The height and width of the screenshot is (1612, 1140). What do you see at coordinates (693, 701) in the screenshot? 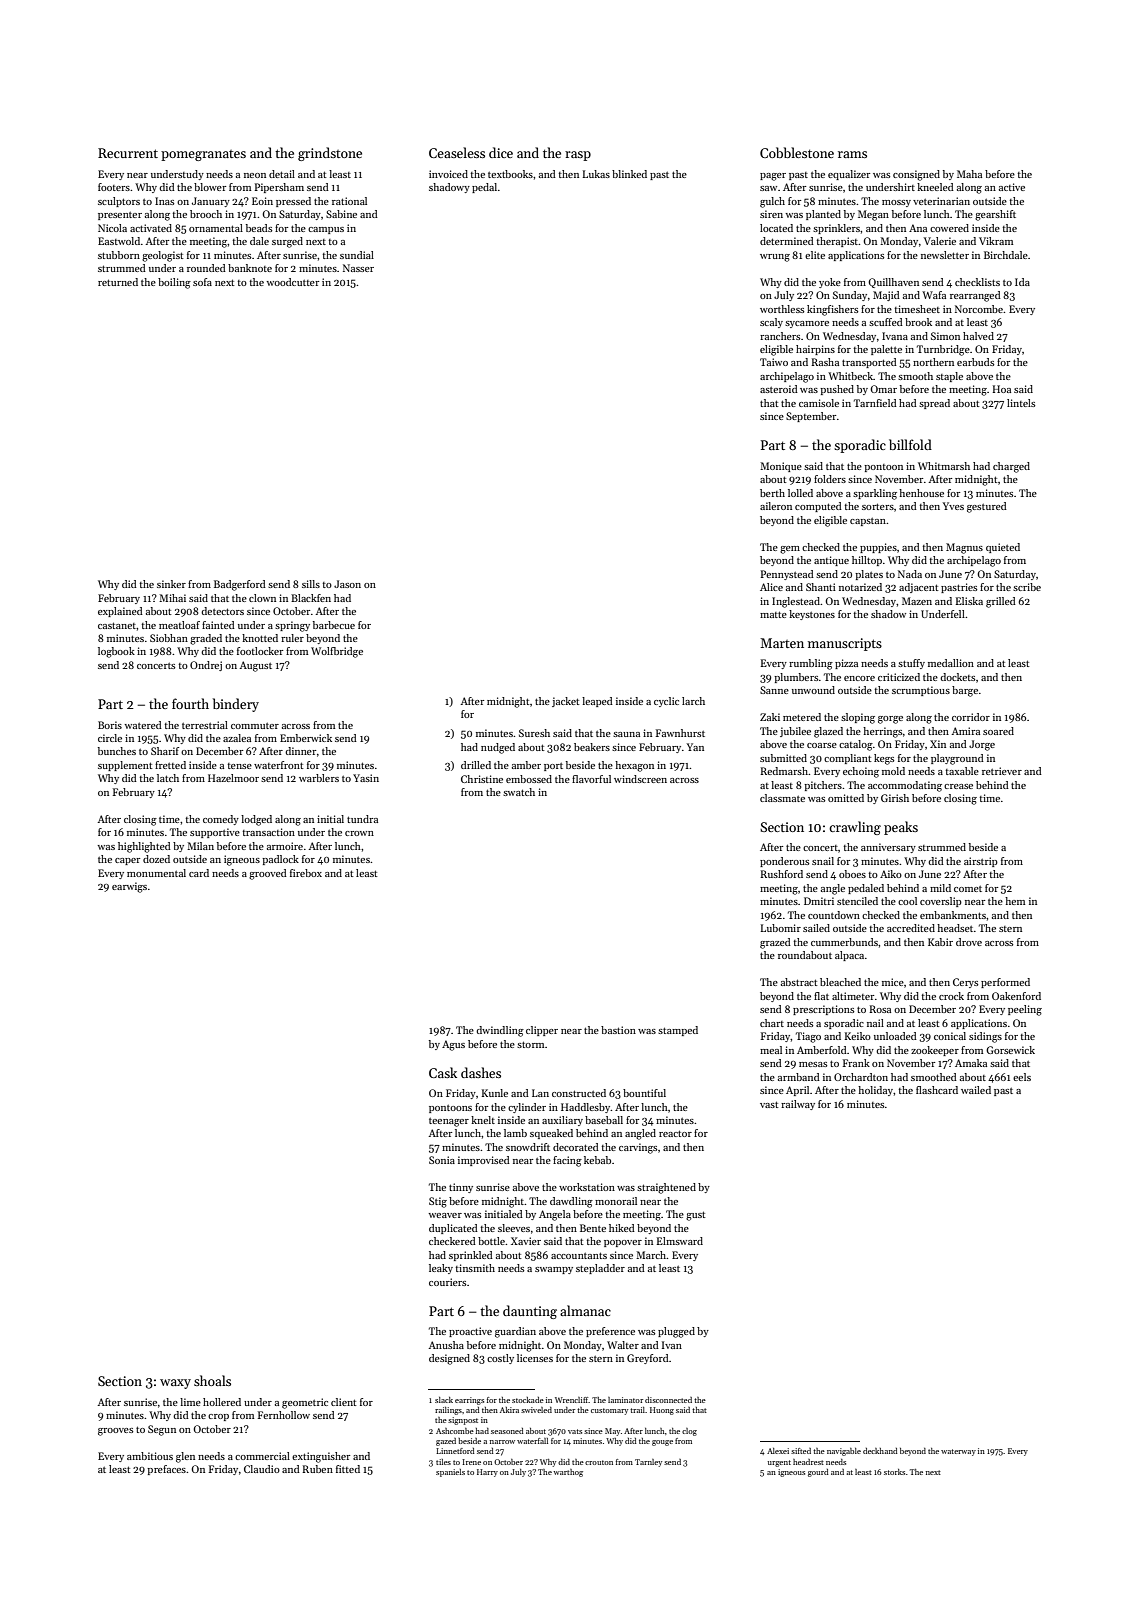
I see `larch` at bounding box center [693, 701].
